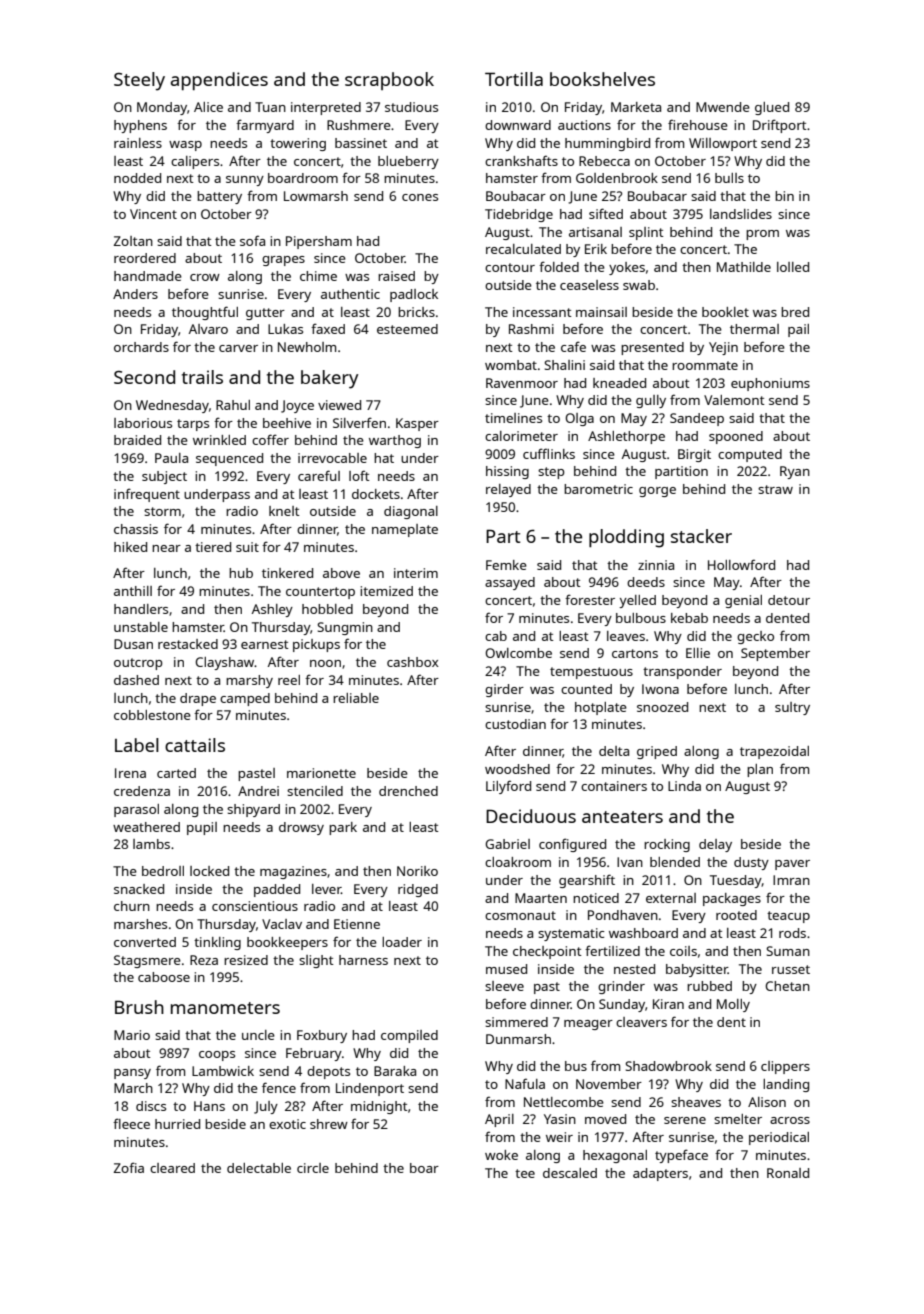  What do you see at coordinates (772, 108) in the document?
I see `glued` at bounding box center [772, 108].
